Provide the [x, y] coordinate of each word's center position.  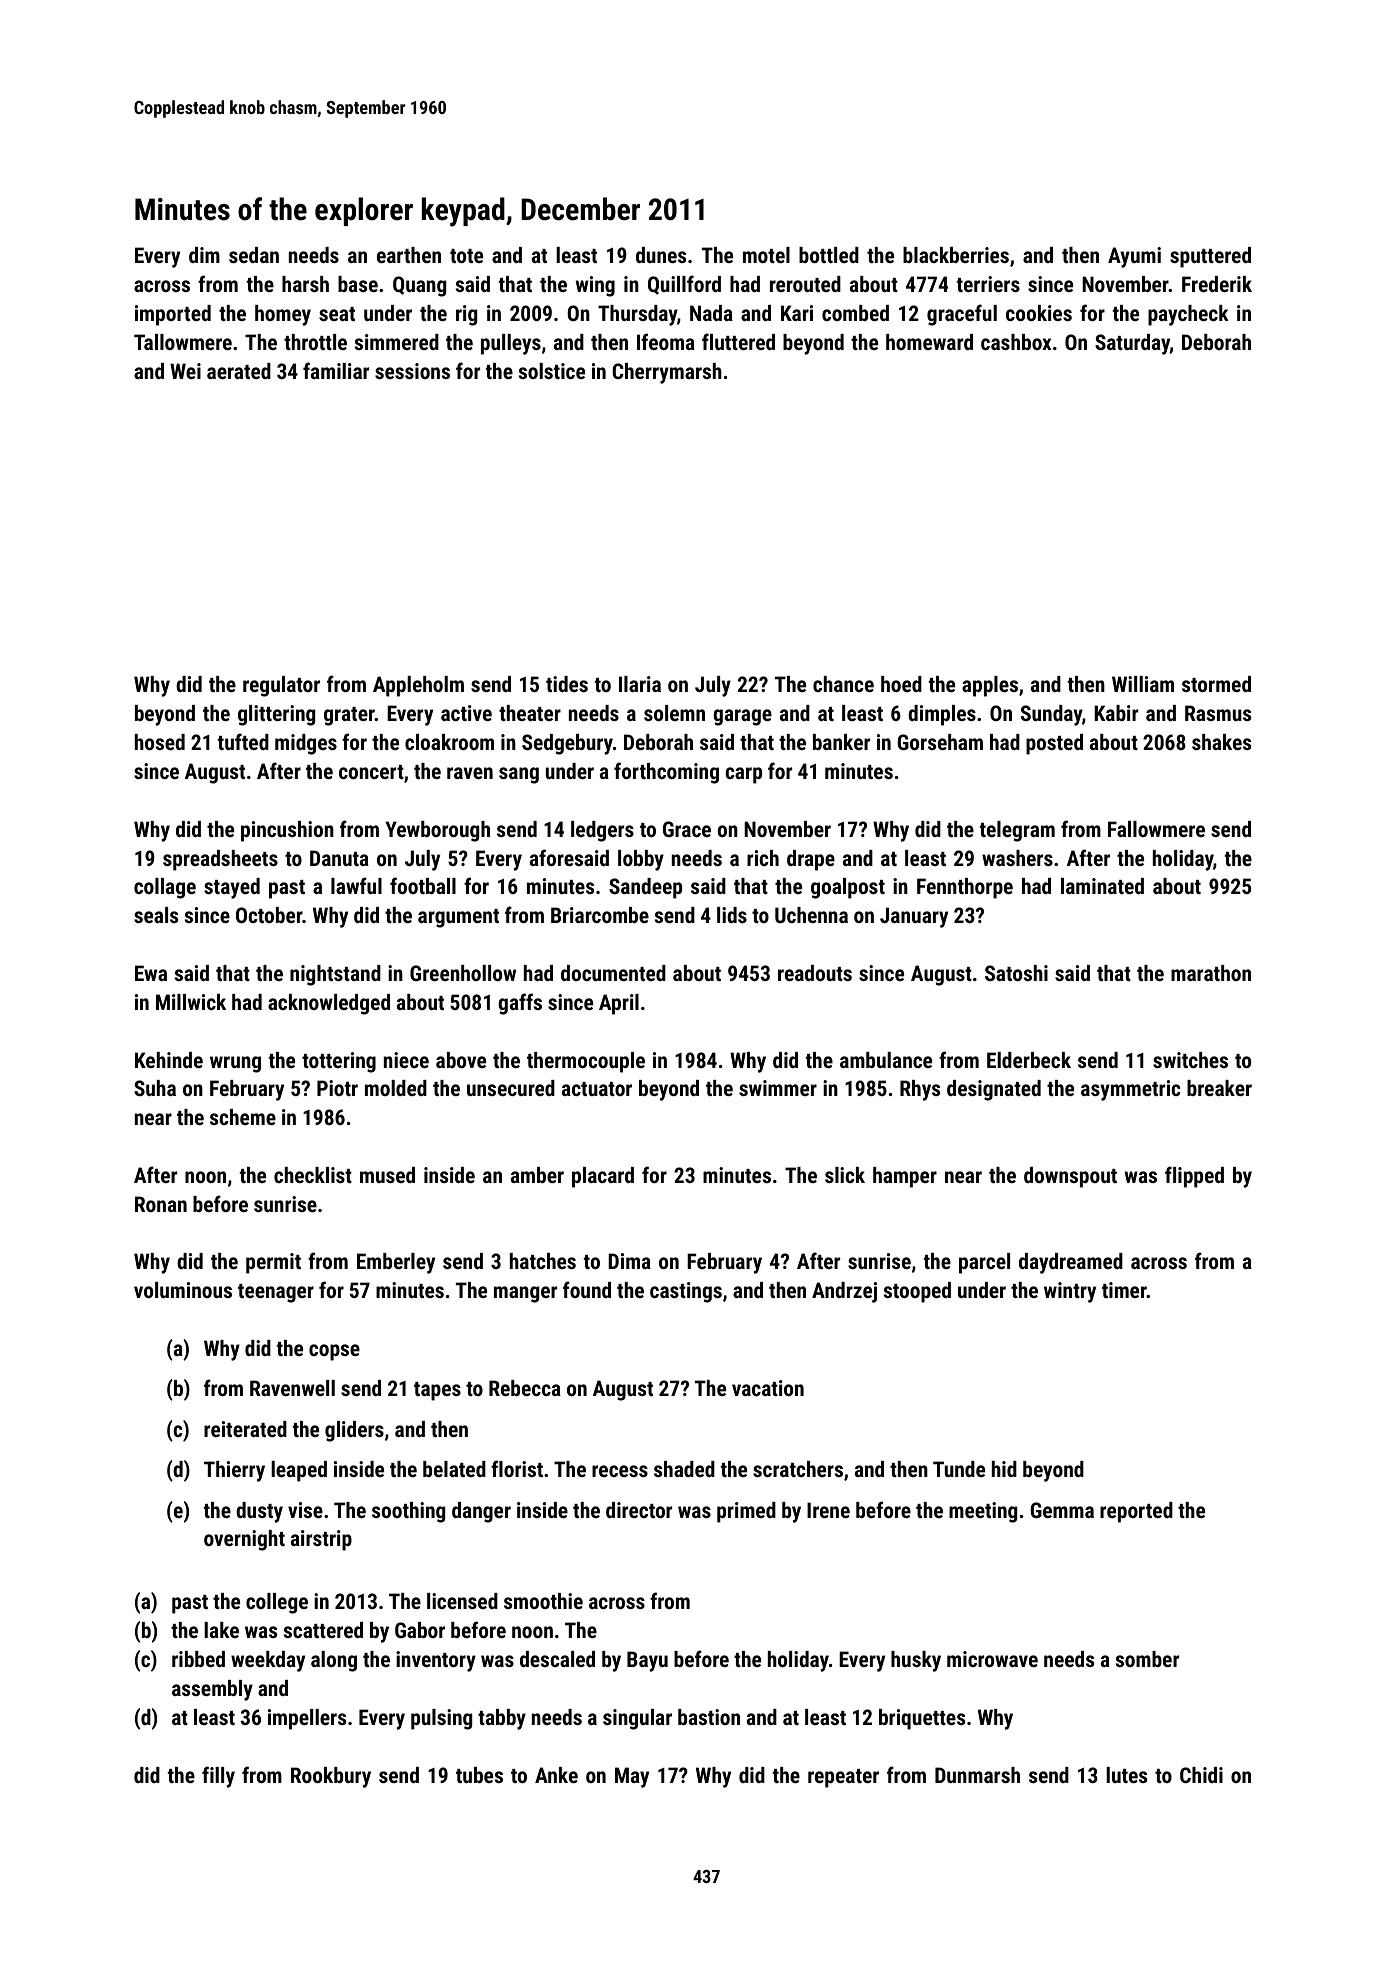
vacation [768, 1388]
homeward [929, 342]
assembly [212, 1690]
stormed [1216, 684]
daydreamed [1071, 1263]
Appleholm [418, 686]
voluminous [183, 1290]
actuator [597, 1089]
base [358, 284]
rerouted [805, 284]
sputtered [1210, 257]
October [269, 915]
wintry [1070, 1292]
